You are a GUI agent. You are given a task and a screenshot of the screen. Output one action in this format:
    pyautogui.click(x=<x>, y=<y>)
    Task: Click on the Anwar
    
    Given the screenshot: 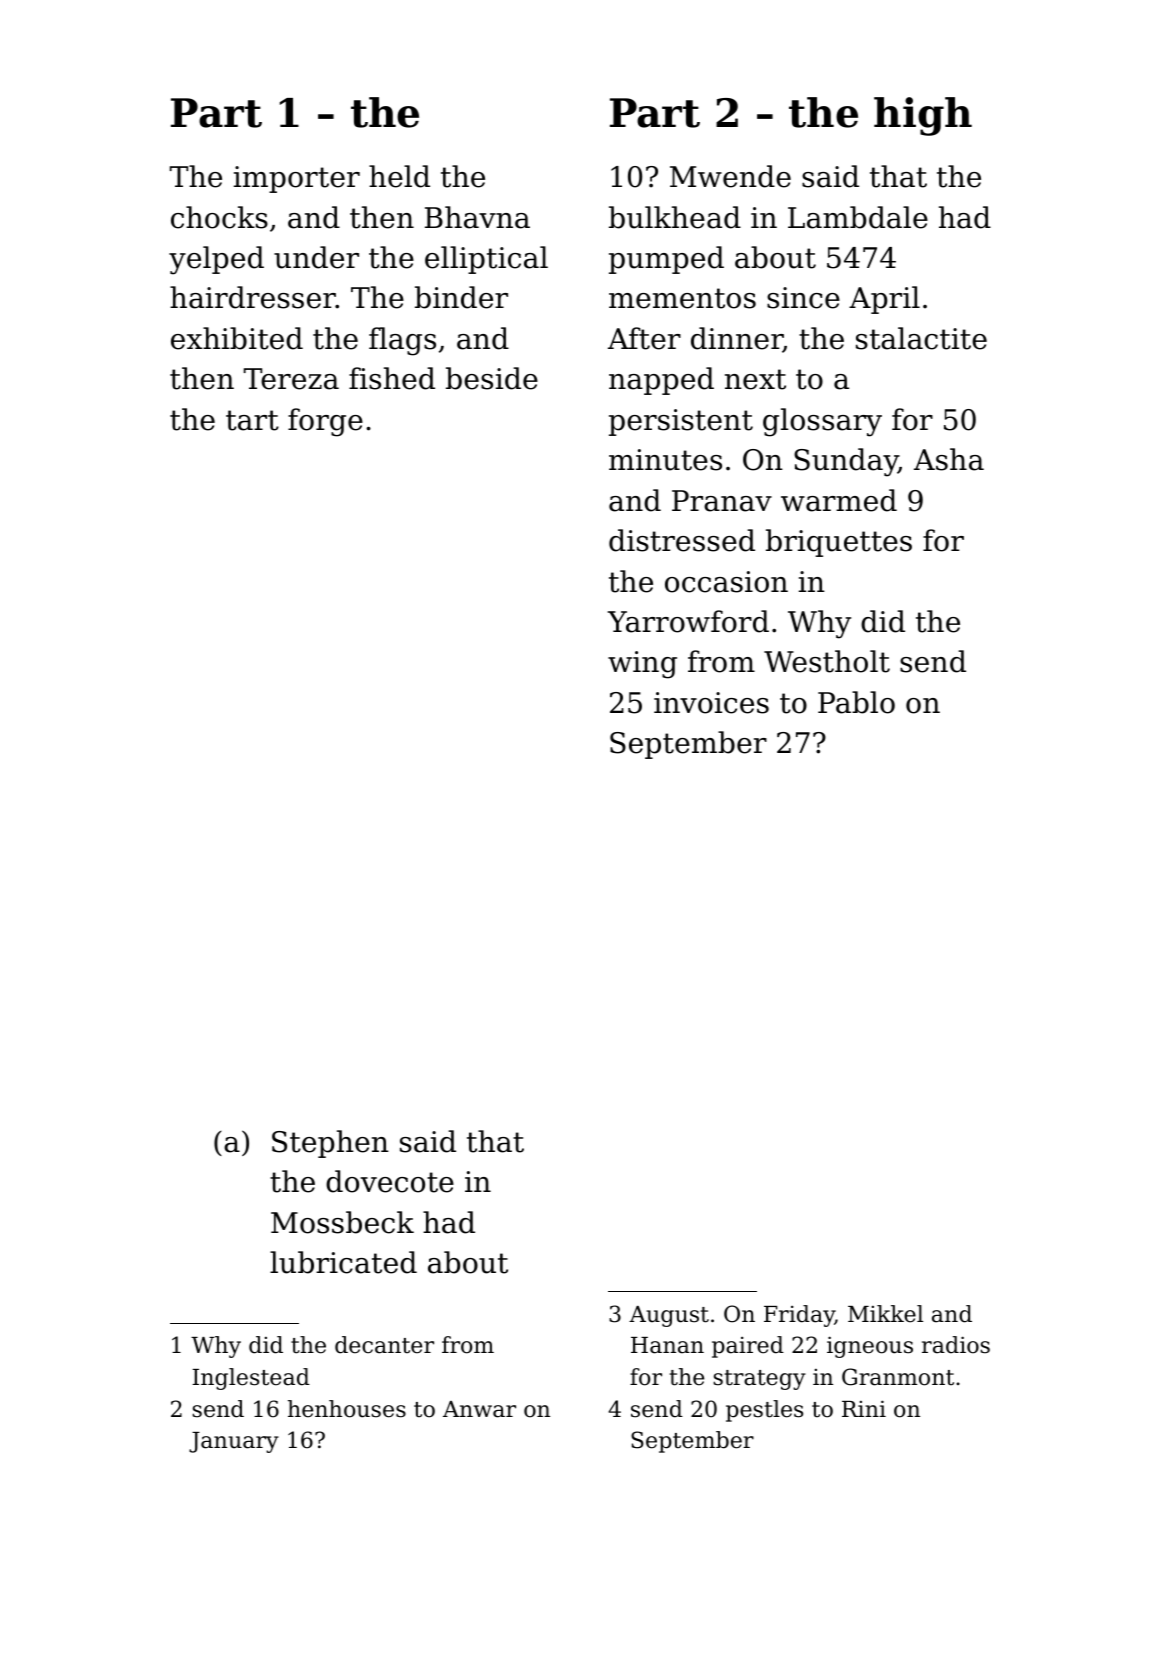 What is the action you would take?
    pyautogui.click(x=479, y=1409)
